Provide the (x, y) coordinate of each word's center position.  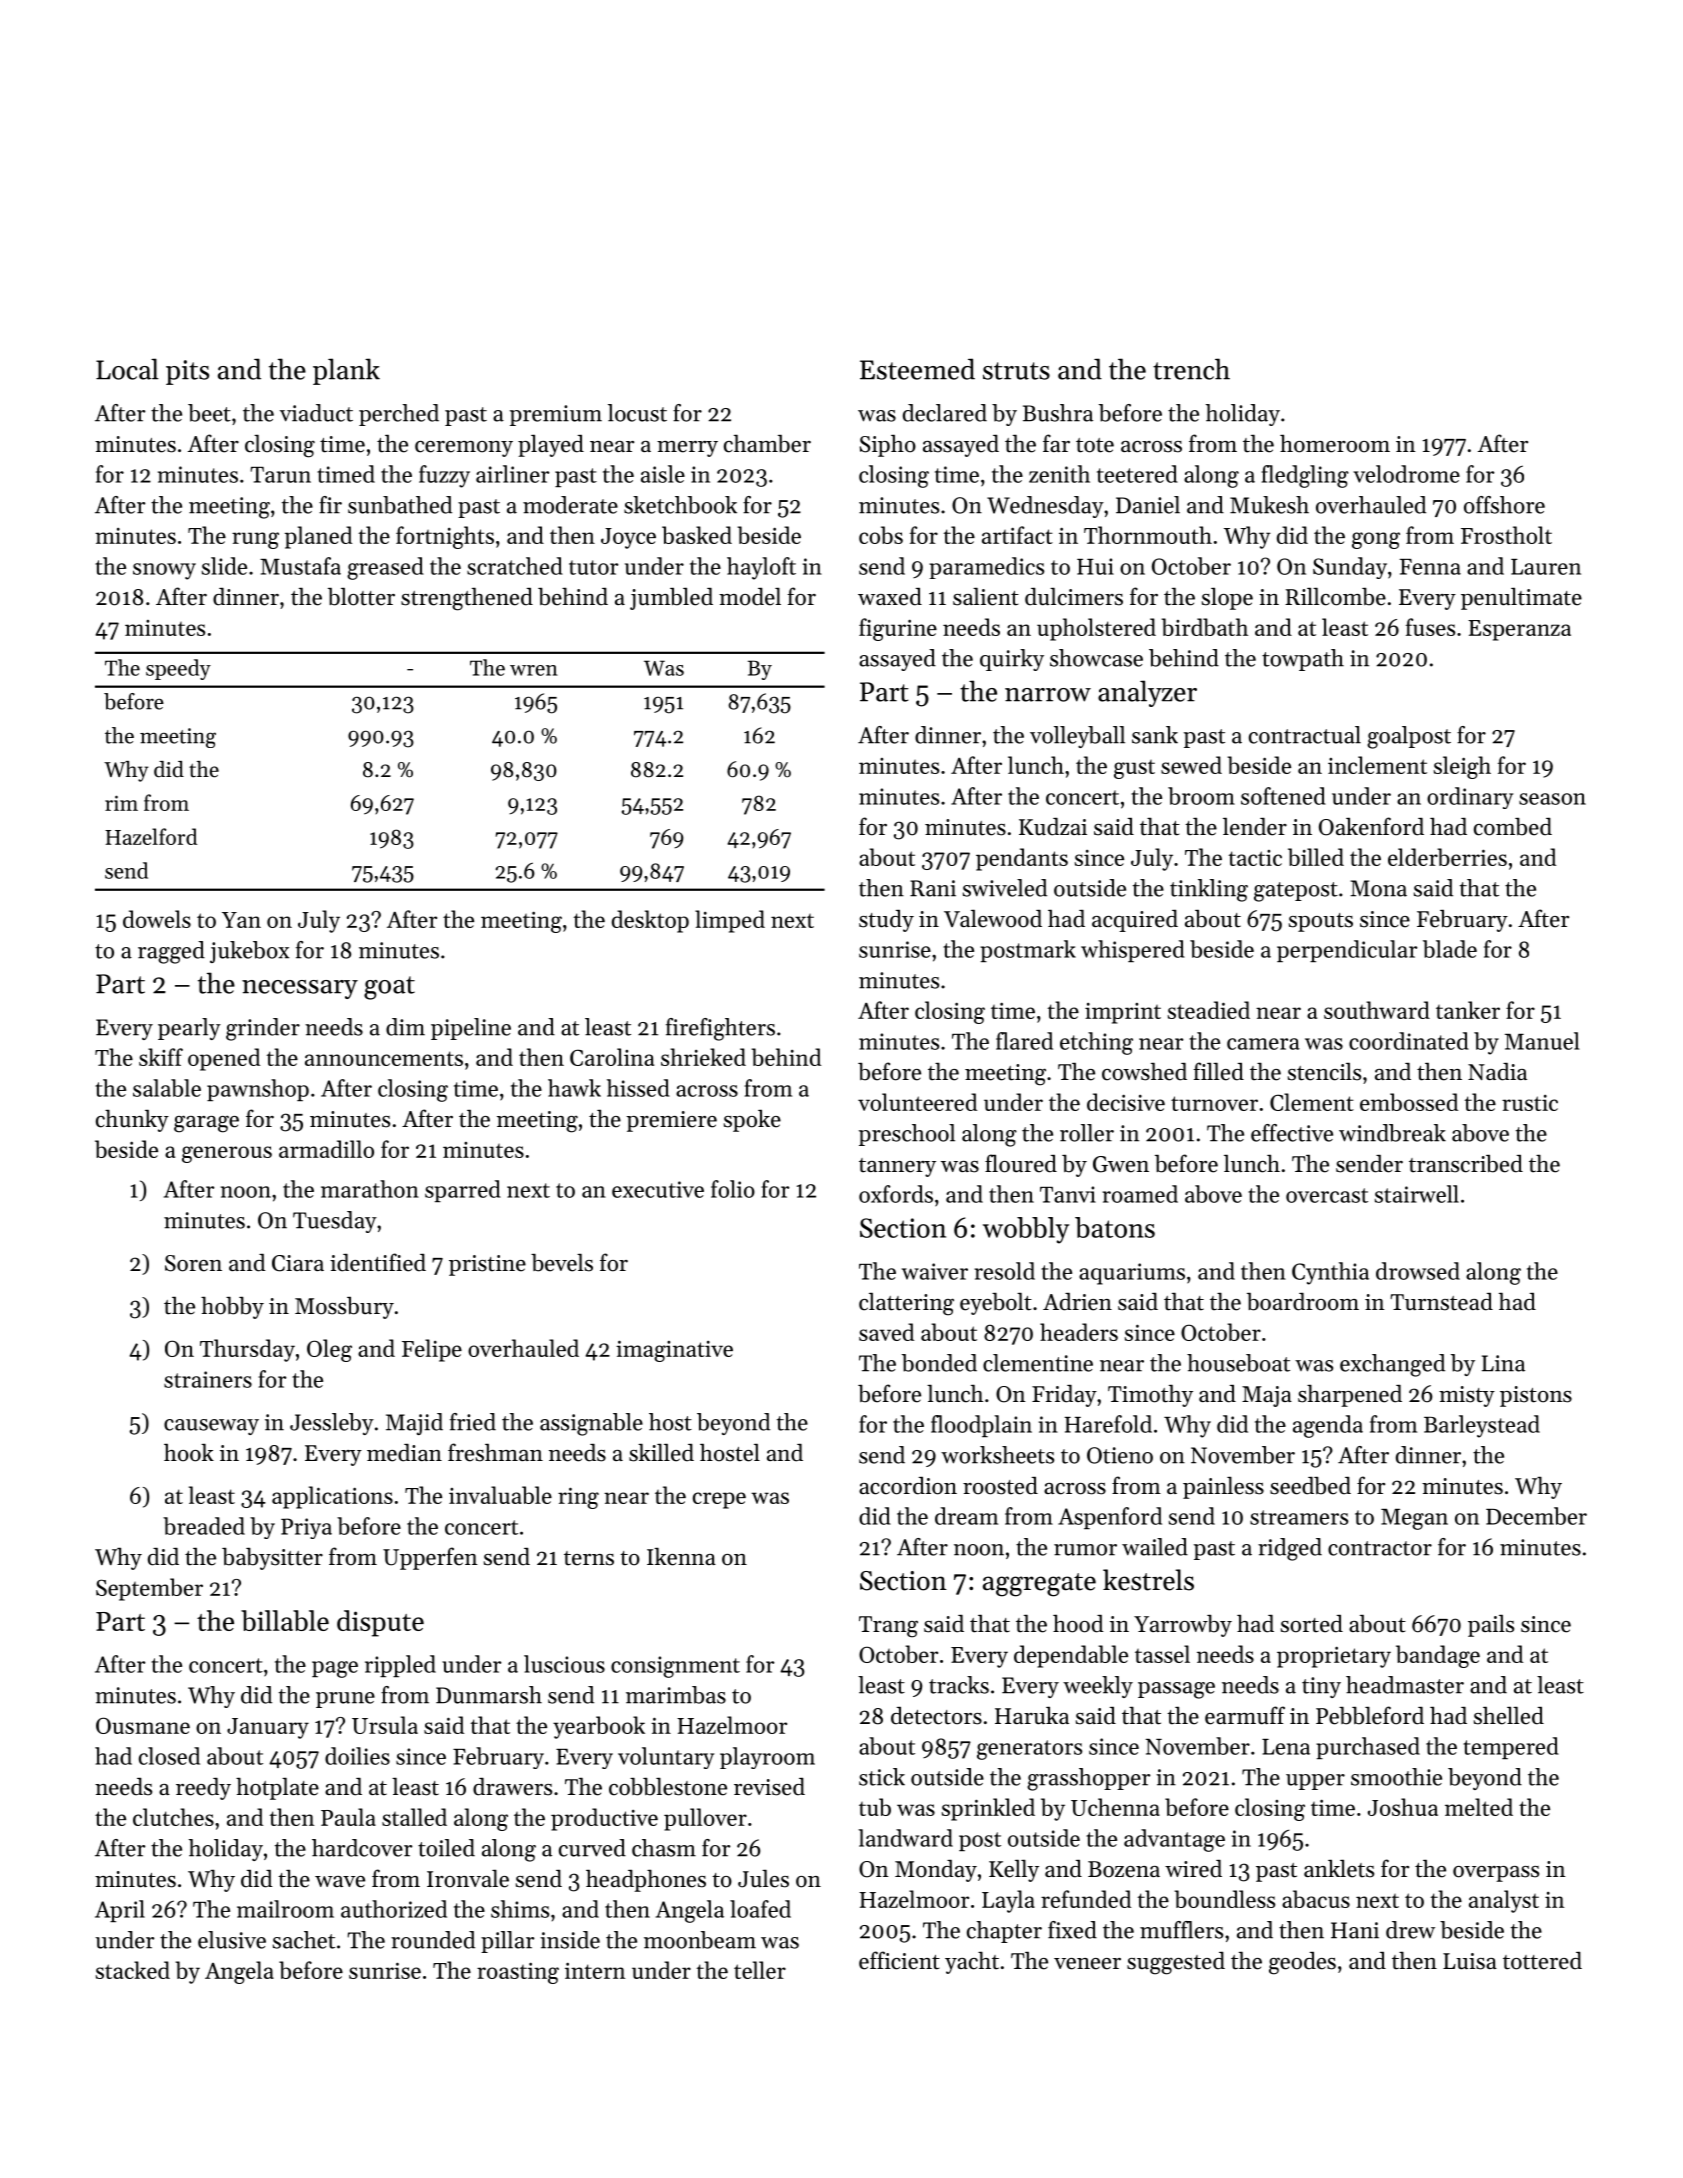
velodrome (1406, 474)
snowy (164, 571)
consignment (675, 1667)
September (149, 1589)
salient (986, 596)
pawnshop (258, 1090)
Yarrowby (1183, 1626)
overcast (1327, 1195)
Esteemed (917, 369)
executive (658, 1189)
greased (385, 568)
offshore (1504, 505)
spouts (1321, 922)
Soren (193, 1263)
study (886, 921)
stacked (133, 1970)
